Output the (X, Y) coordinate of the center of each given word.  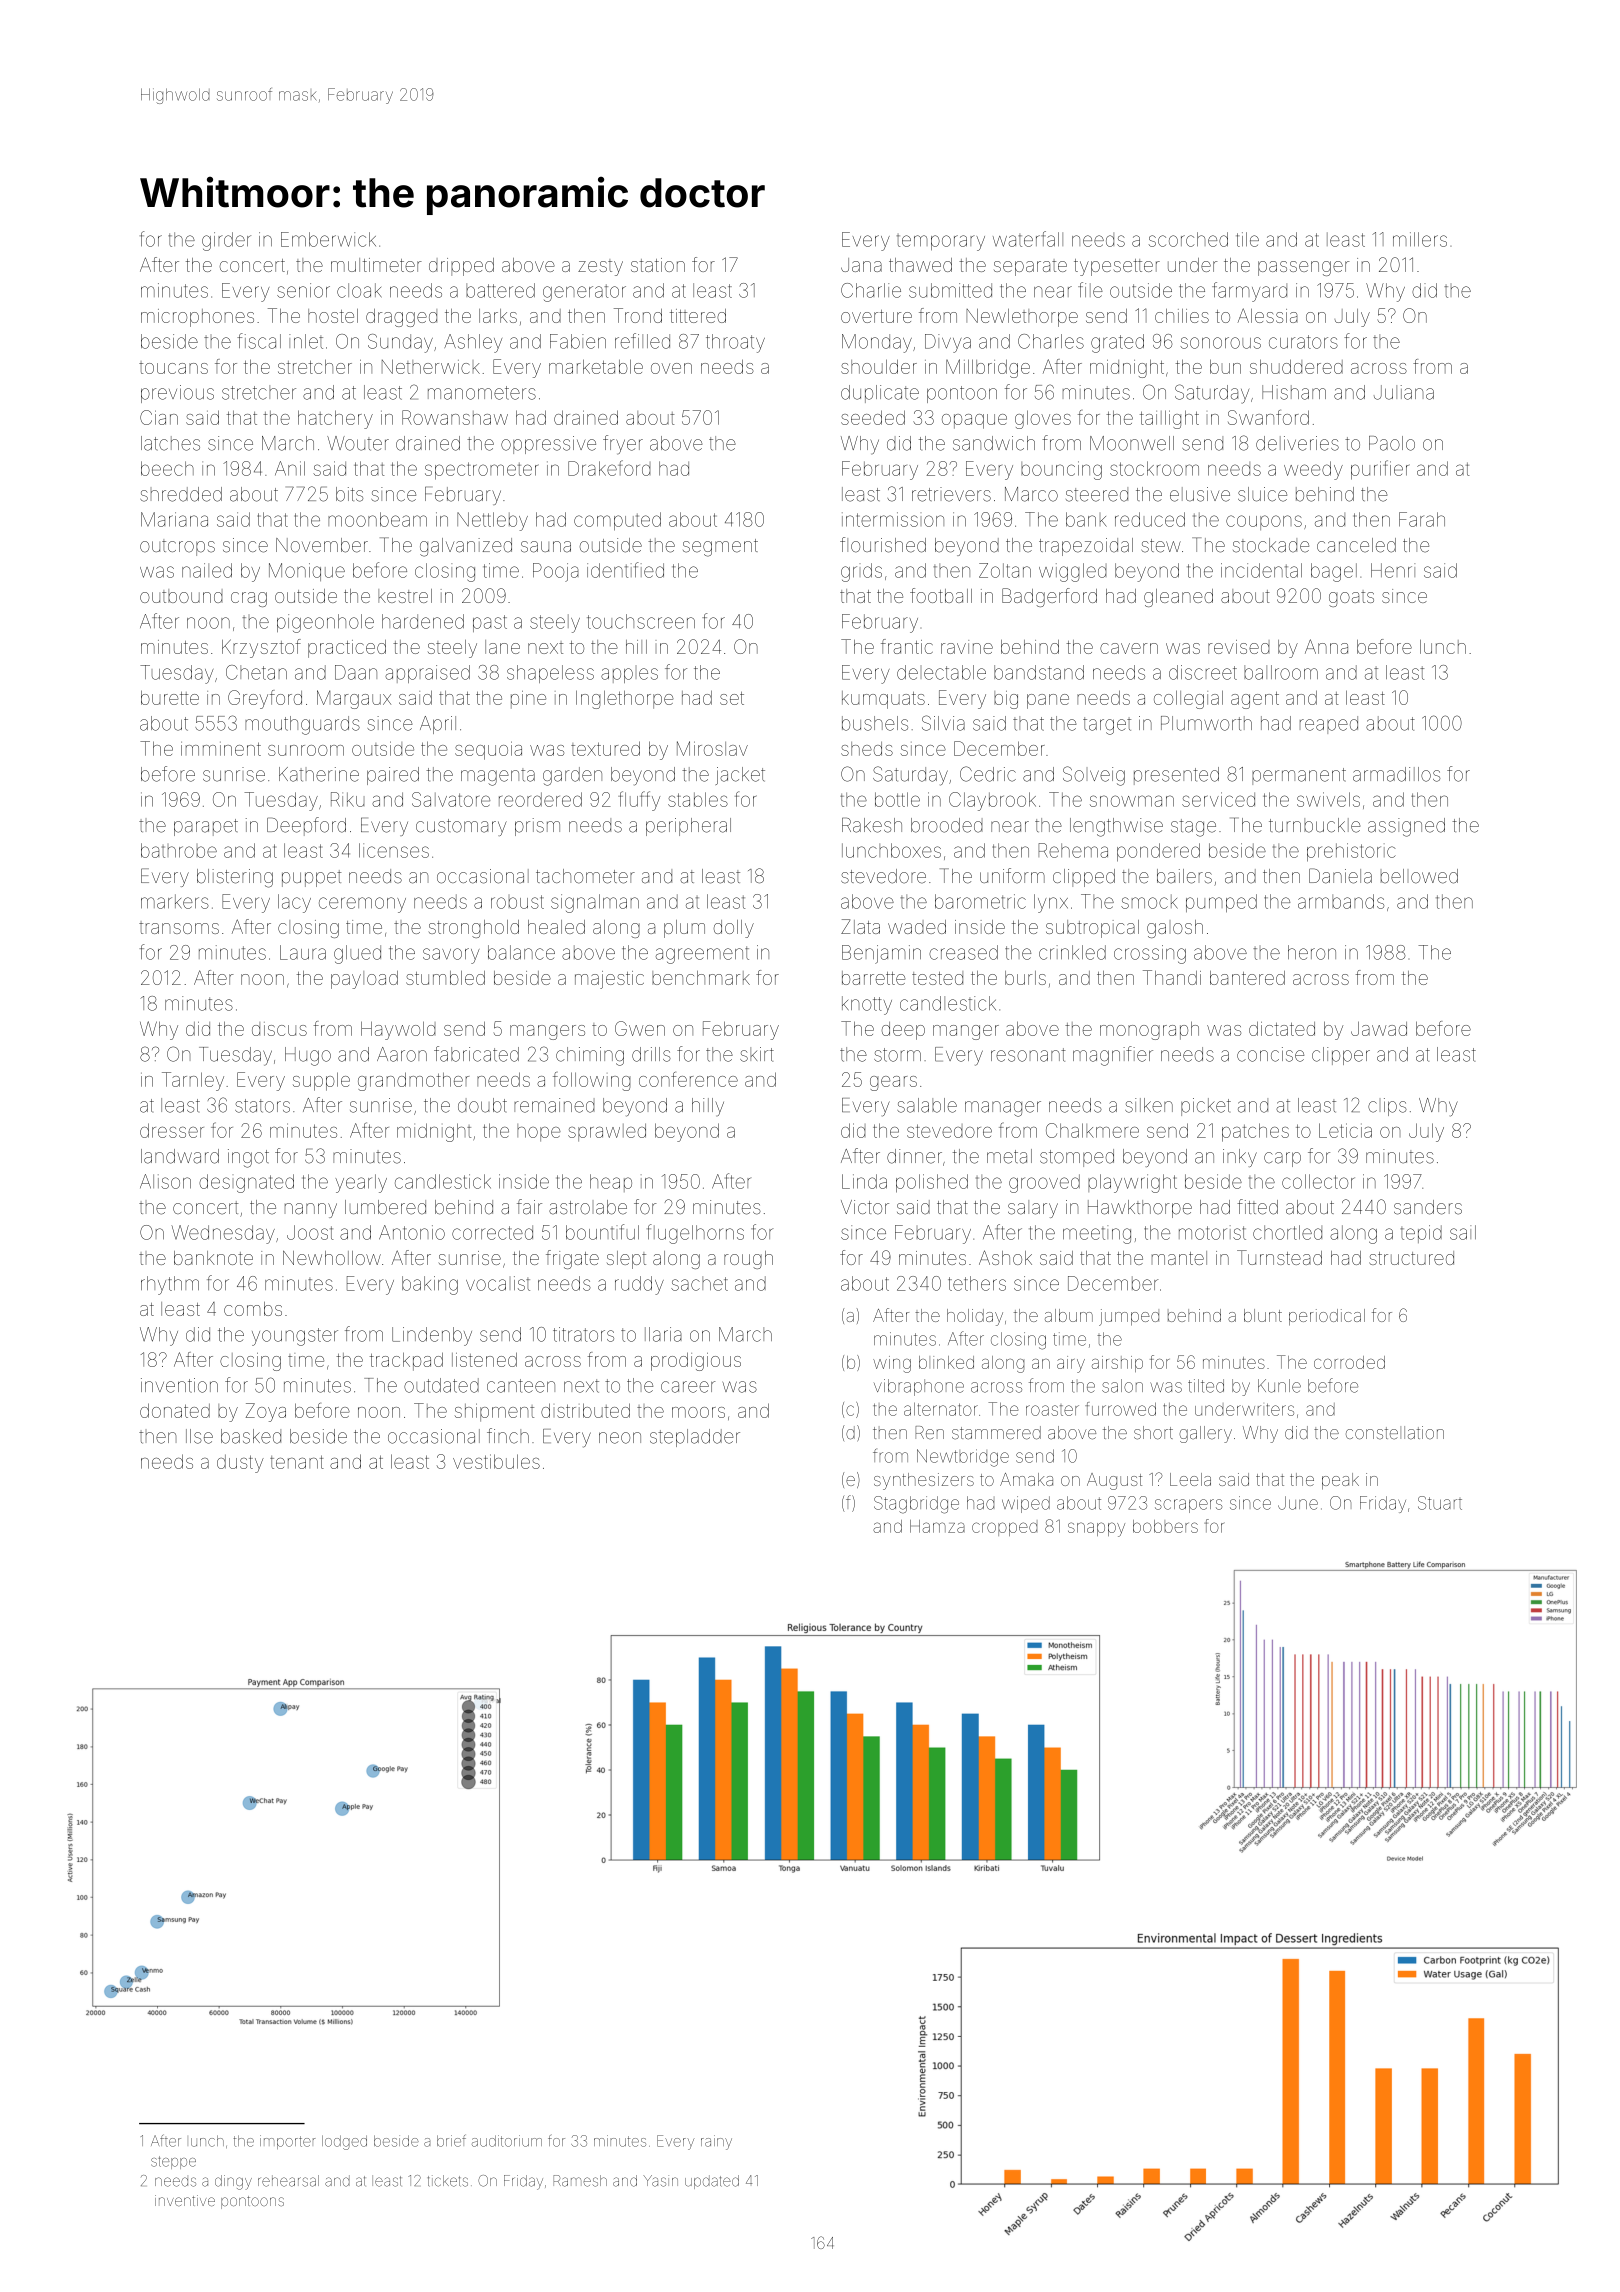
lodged (344, 2142)
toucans (173, 368)
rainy (716, 2142)
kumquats (883, 700)
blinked (946, 1362)
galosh (1175, 929)
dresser (172, 1130)
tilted (1206, 1386)
